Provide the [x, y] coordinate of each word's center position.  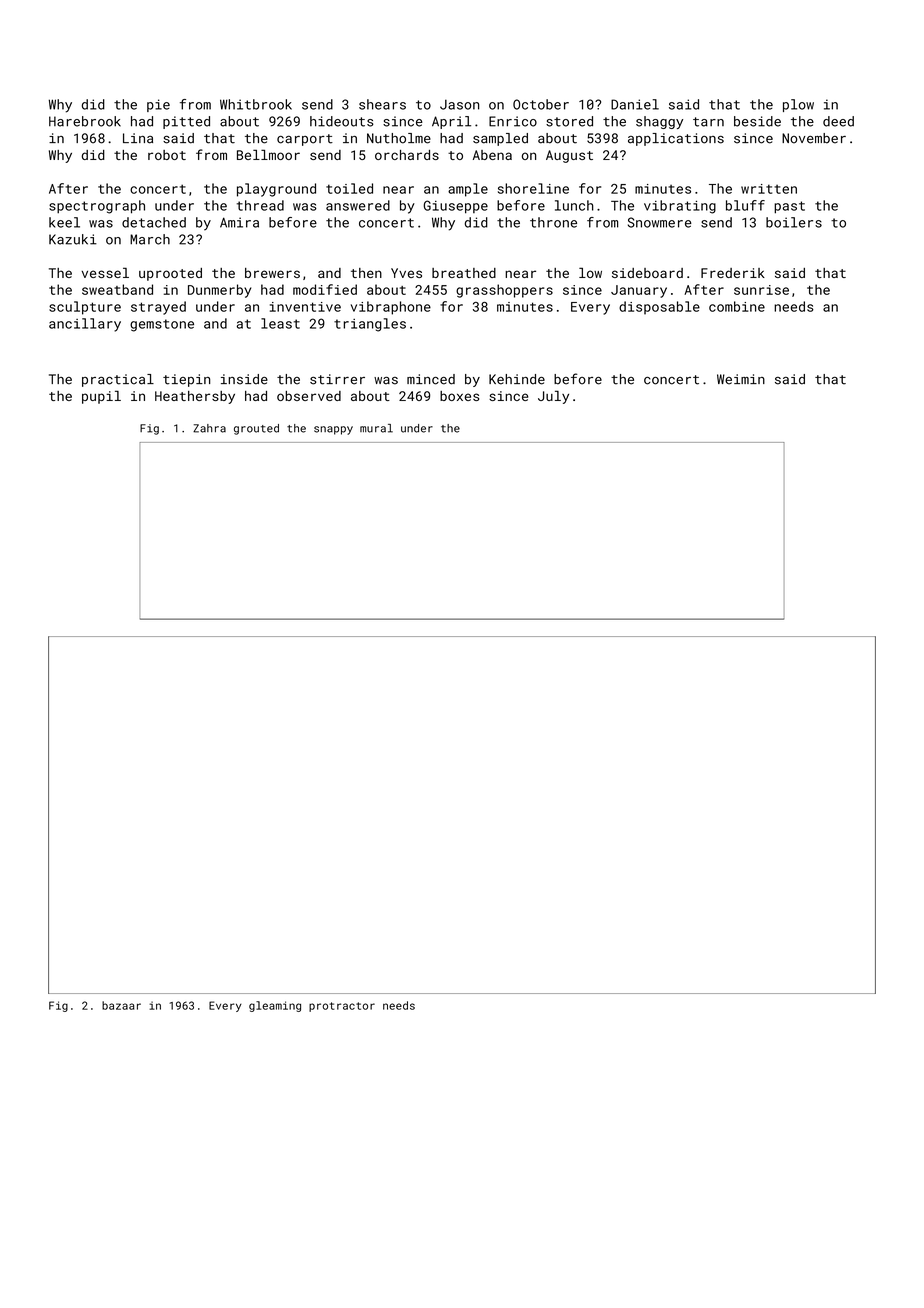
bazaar [121, 1005]
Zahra [209, 428]
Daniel [635, 104]
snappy [333, 430]
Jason [459, 104]
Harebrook [85, 121]
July [553, 397]
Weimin [741, 379]
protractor [342, 1007]
